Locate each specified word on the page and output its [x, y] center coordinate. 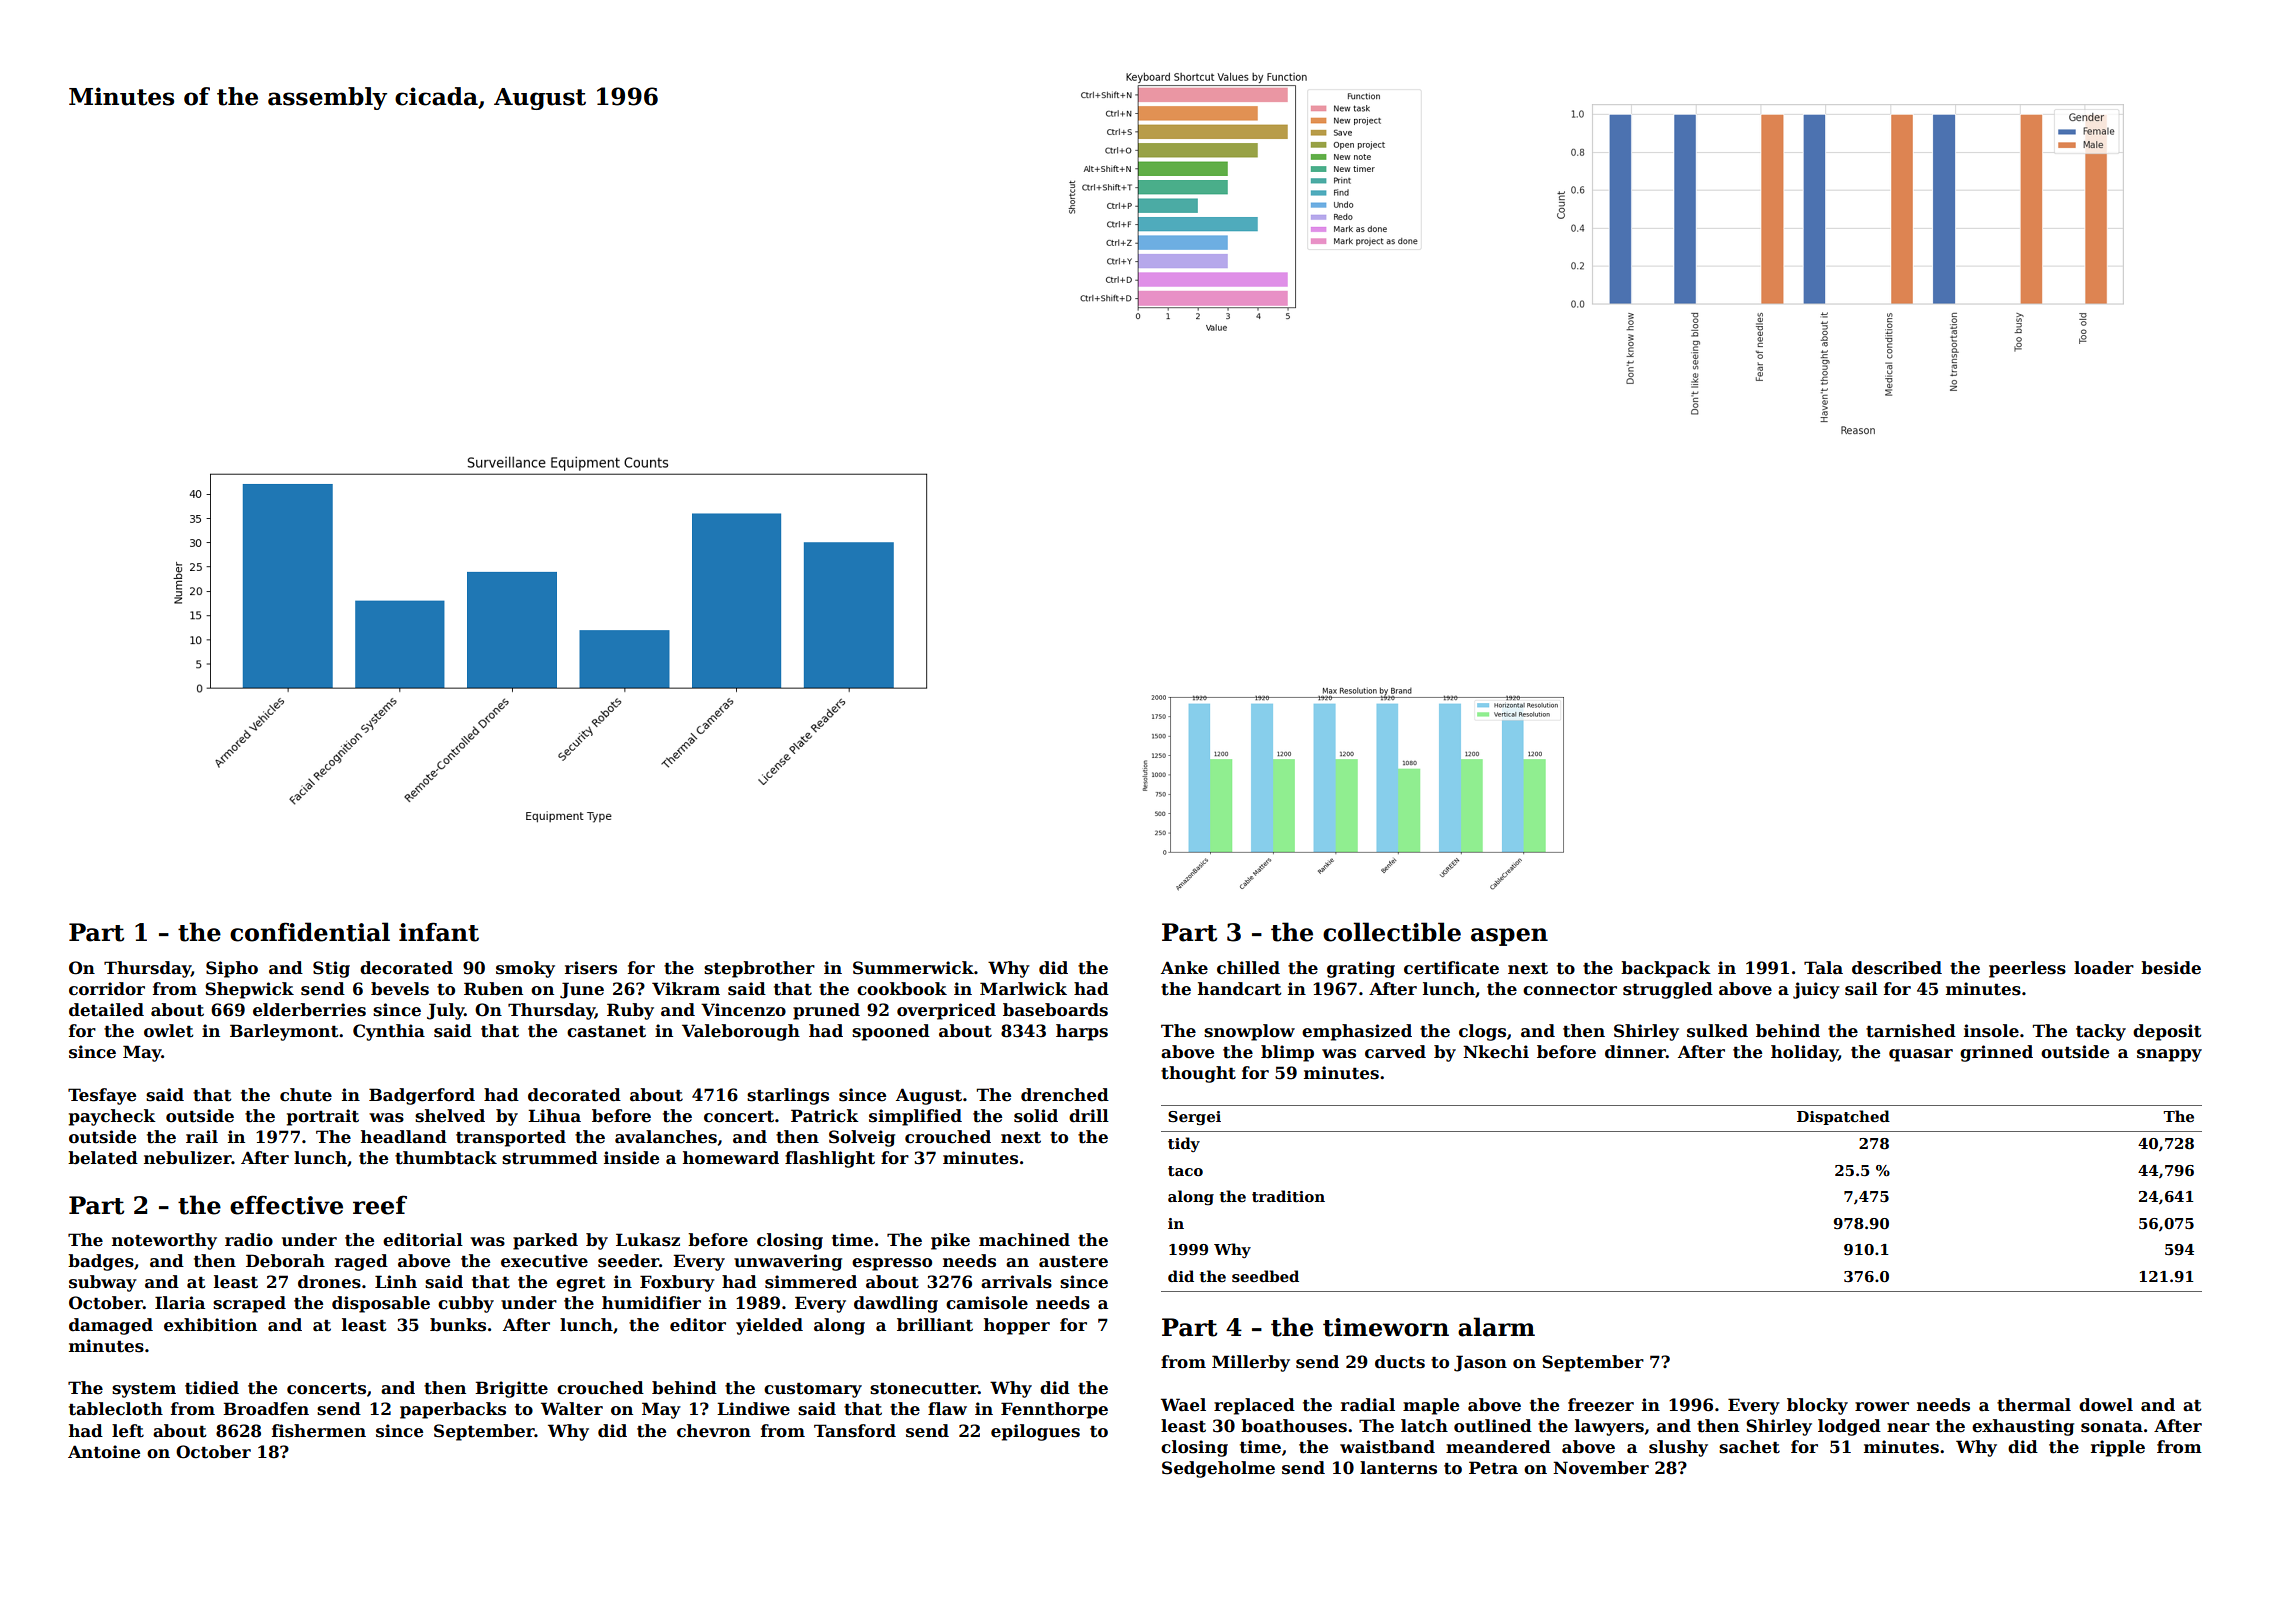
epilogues [1035, 1432]
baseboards [1055, 1010]
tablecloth [116, 1409]
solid [1036, 1116]
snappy [2169, 1055]
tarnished [1911, 1031]
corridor [107, 989]
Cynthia [389, 1032]
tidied [212, 1388]
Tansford [855, 1431]
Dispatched [1843, 1117]
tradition [1288, 1196]
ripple [2118, 1448]
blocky [1817, 1406]
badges [101, 1262]
